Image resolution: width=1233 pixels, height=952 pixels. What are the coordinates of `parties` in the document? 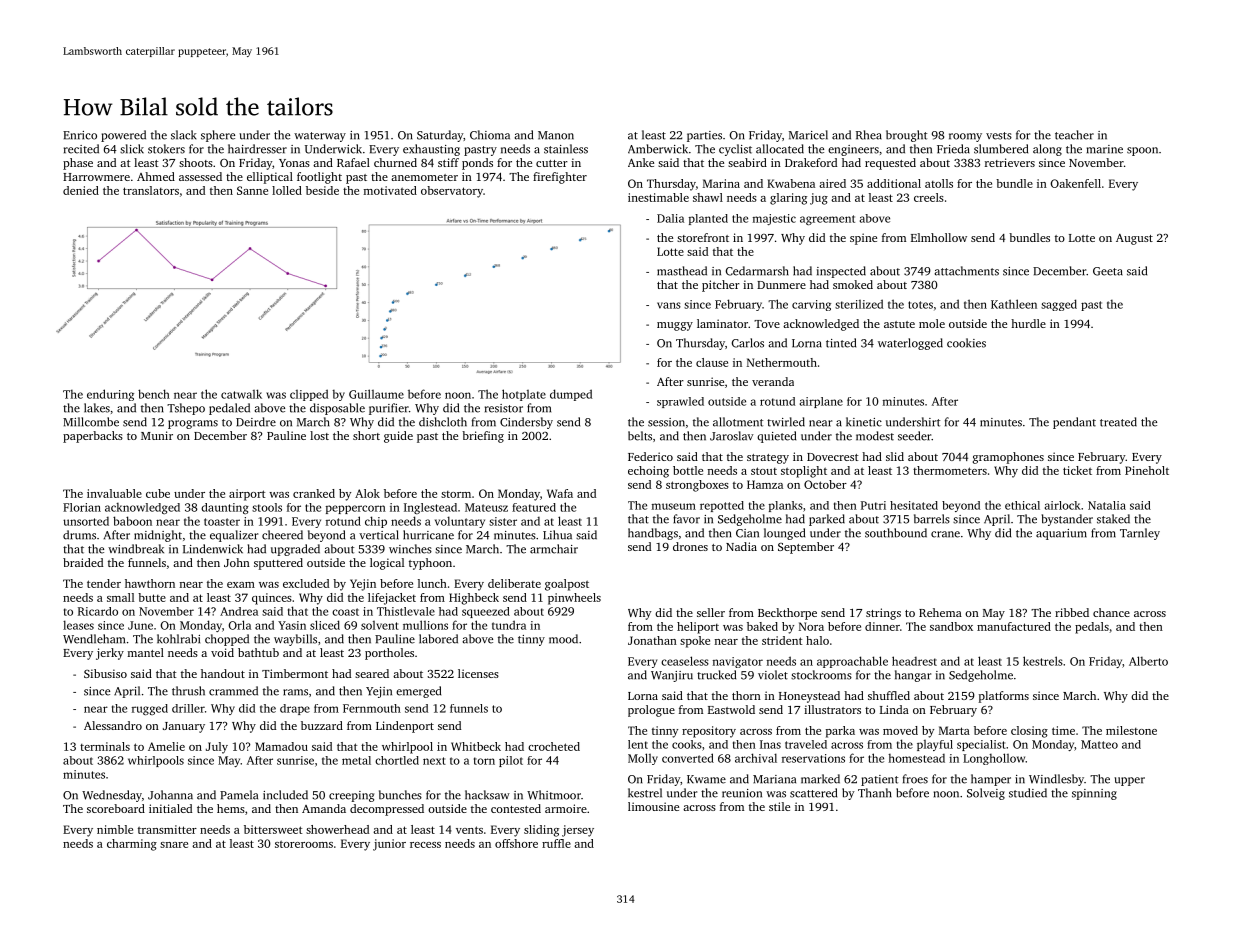 It's located at (704, 136).
